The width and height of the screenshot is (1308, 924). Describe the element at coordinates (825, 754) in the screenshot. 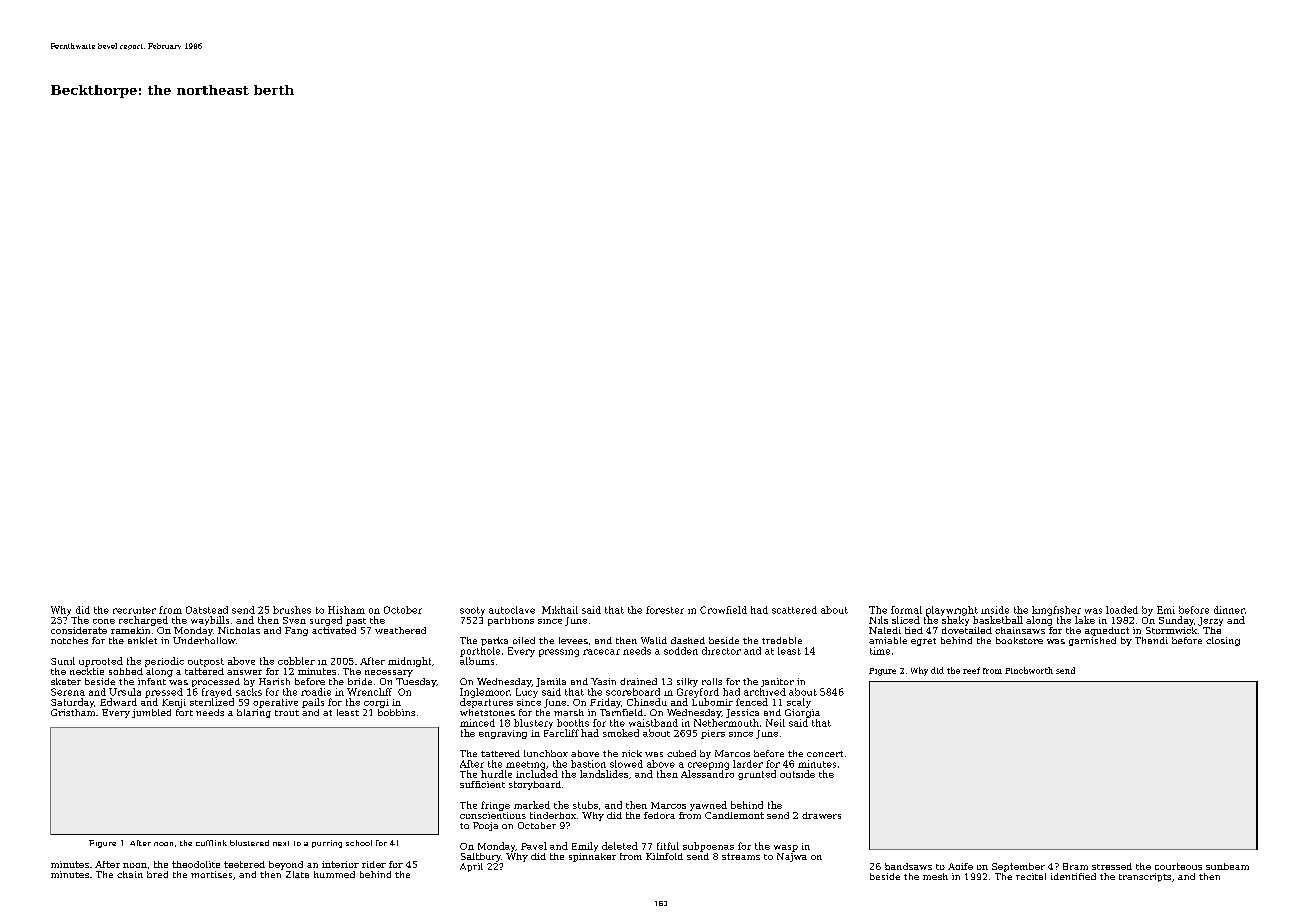

I see `concert` at that location.
